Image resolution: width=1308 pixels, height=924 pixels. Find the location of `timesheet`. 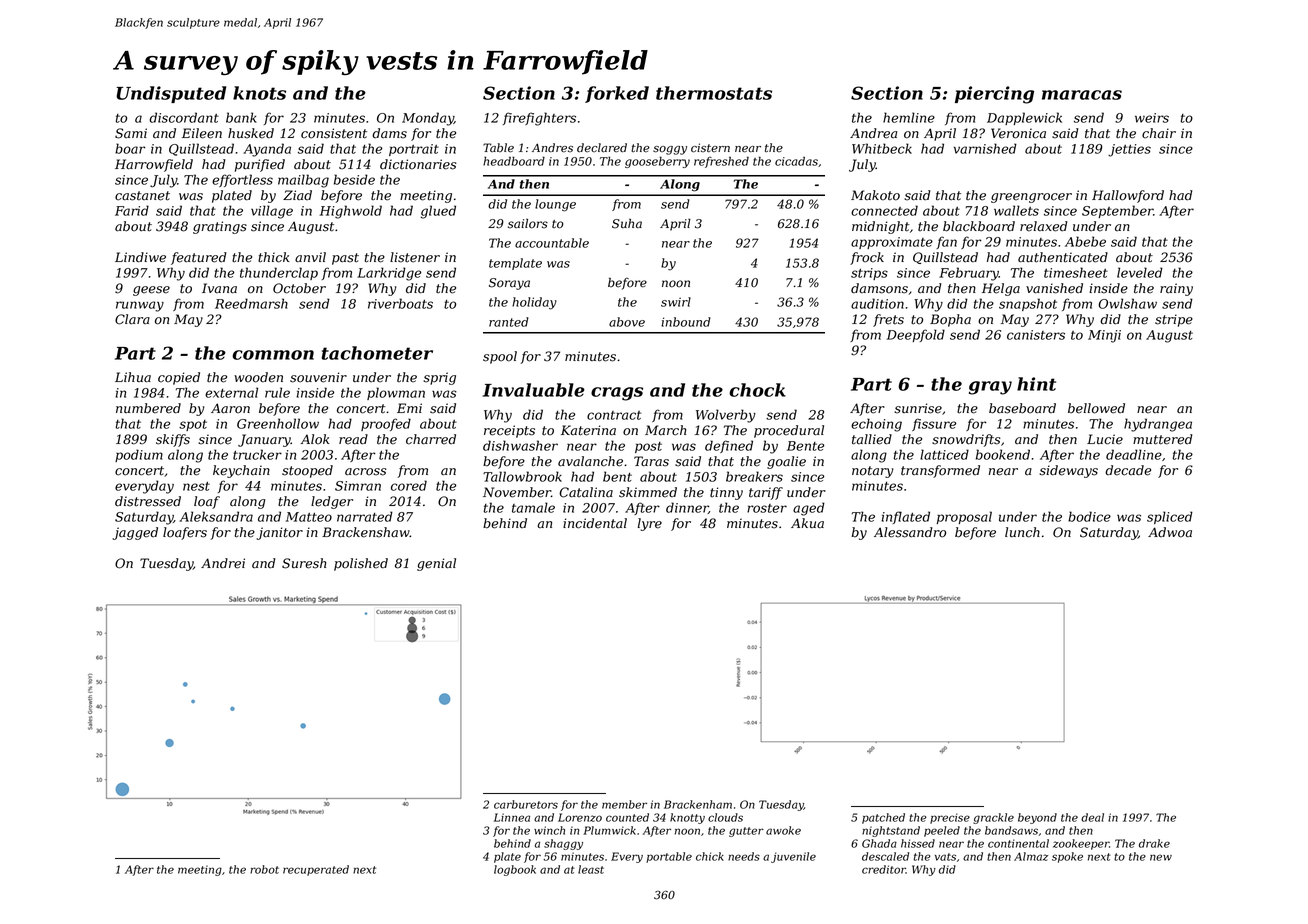

timesheet is located at coordinates (1076, 272).
